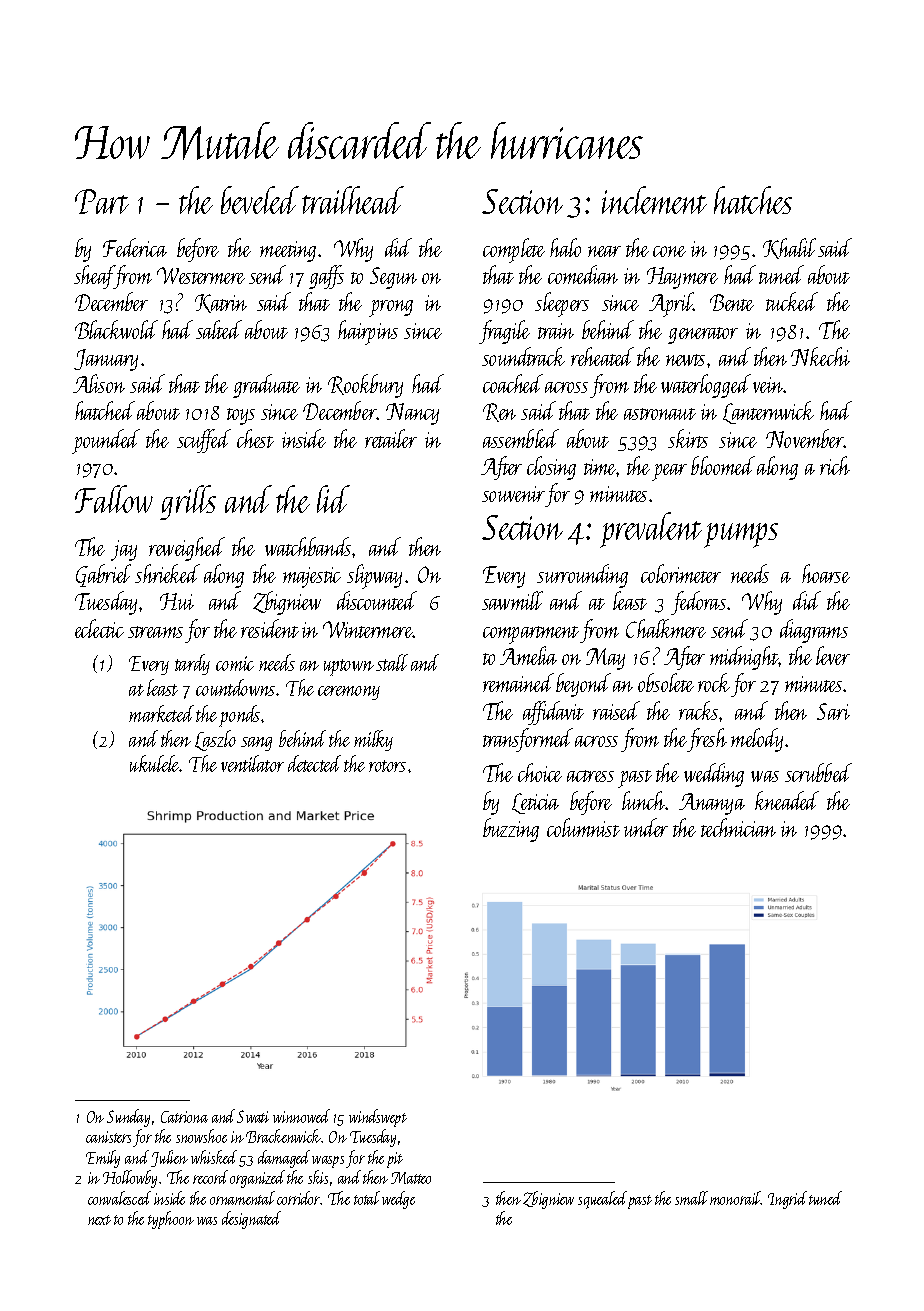 Image resolution: width=924 pixels, height=1311 pixels. What do you see at coordinates (583, 827) in the screenshot?
I see `columnist` at bounding box center [583, 827].
